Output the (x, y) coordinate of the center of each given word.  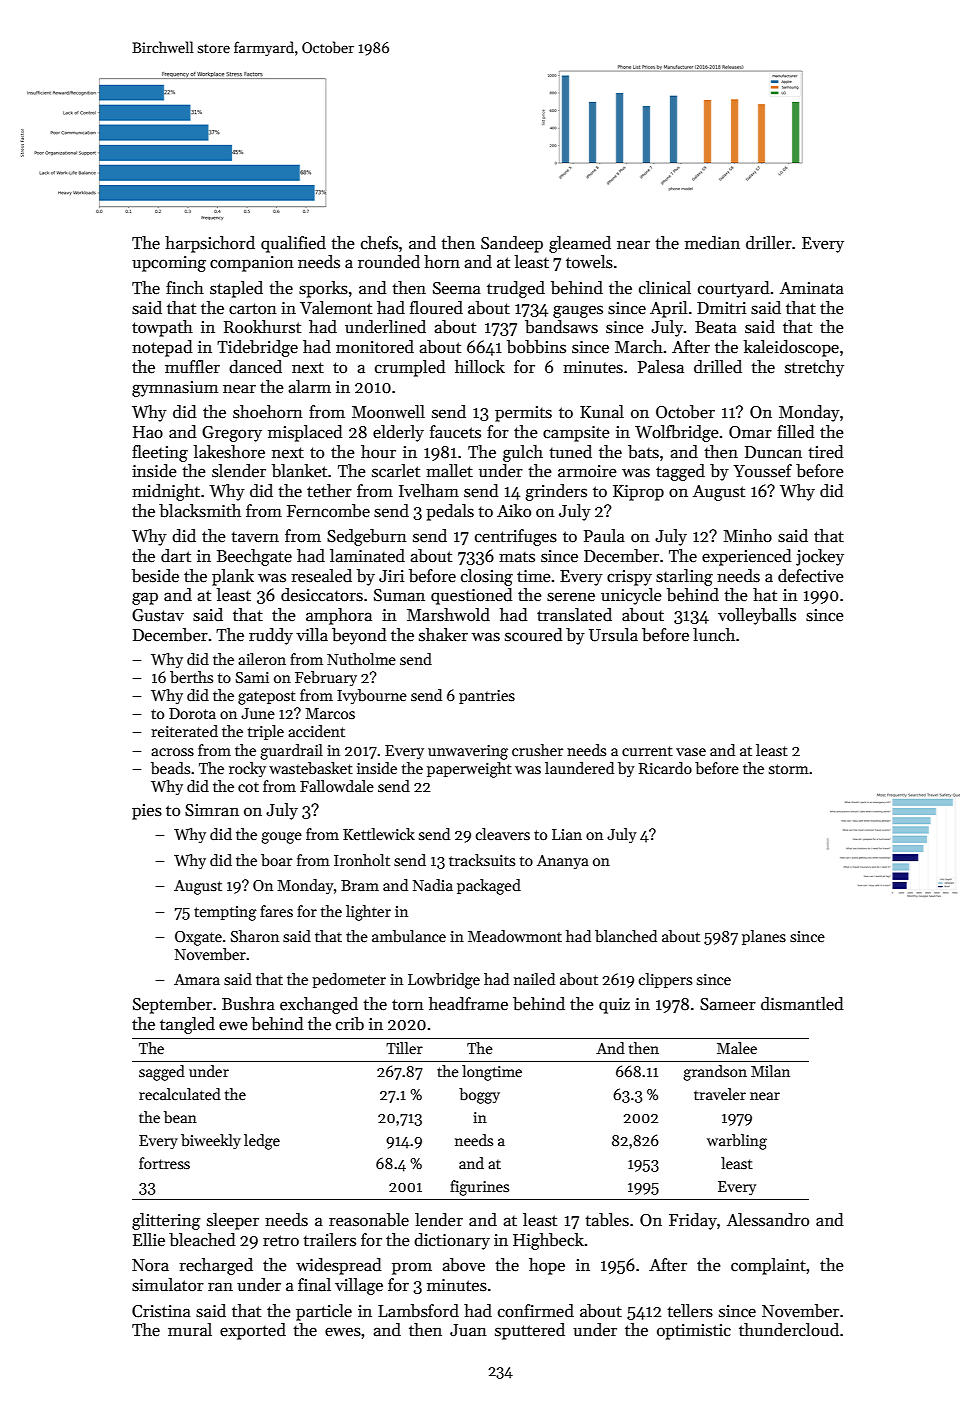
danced (255, 367)
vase (691, 752)
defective (810, 576)
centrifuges (516, 537)
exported (253, 1331)
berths (191, 677)
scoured (533, 635)
